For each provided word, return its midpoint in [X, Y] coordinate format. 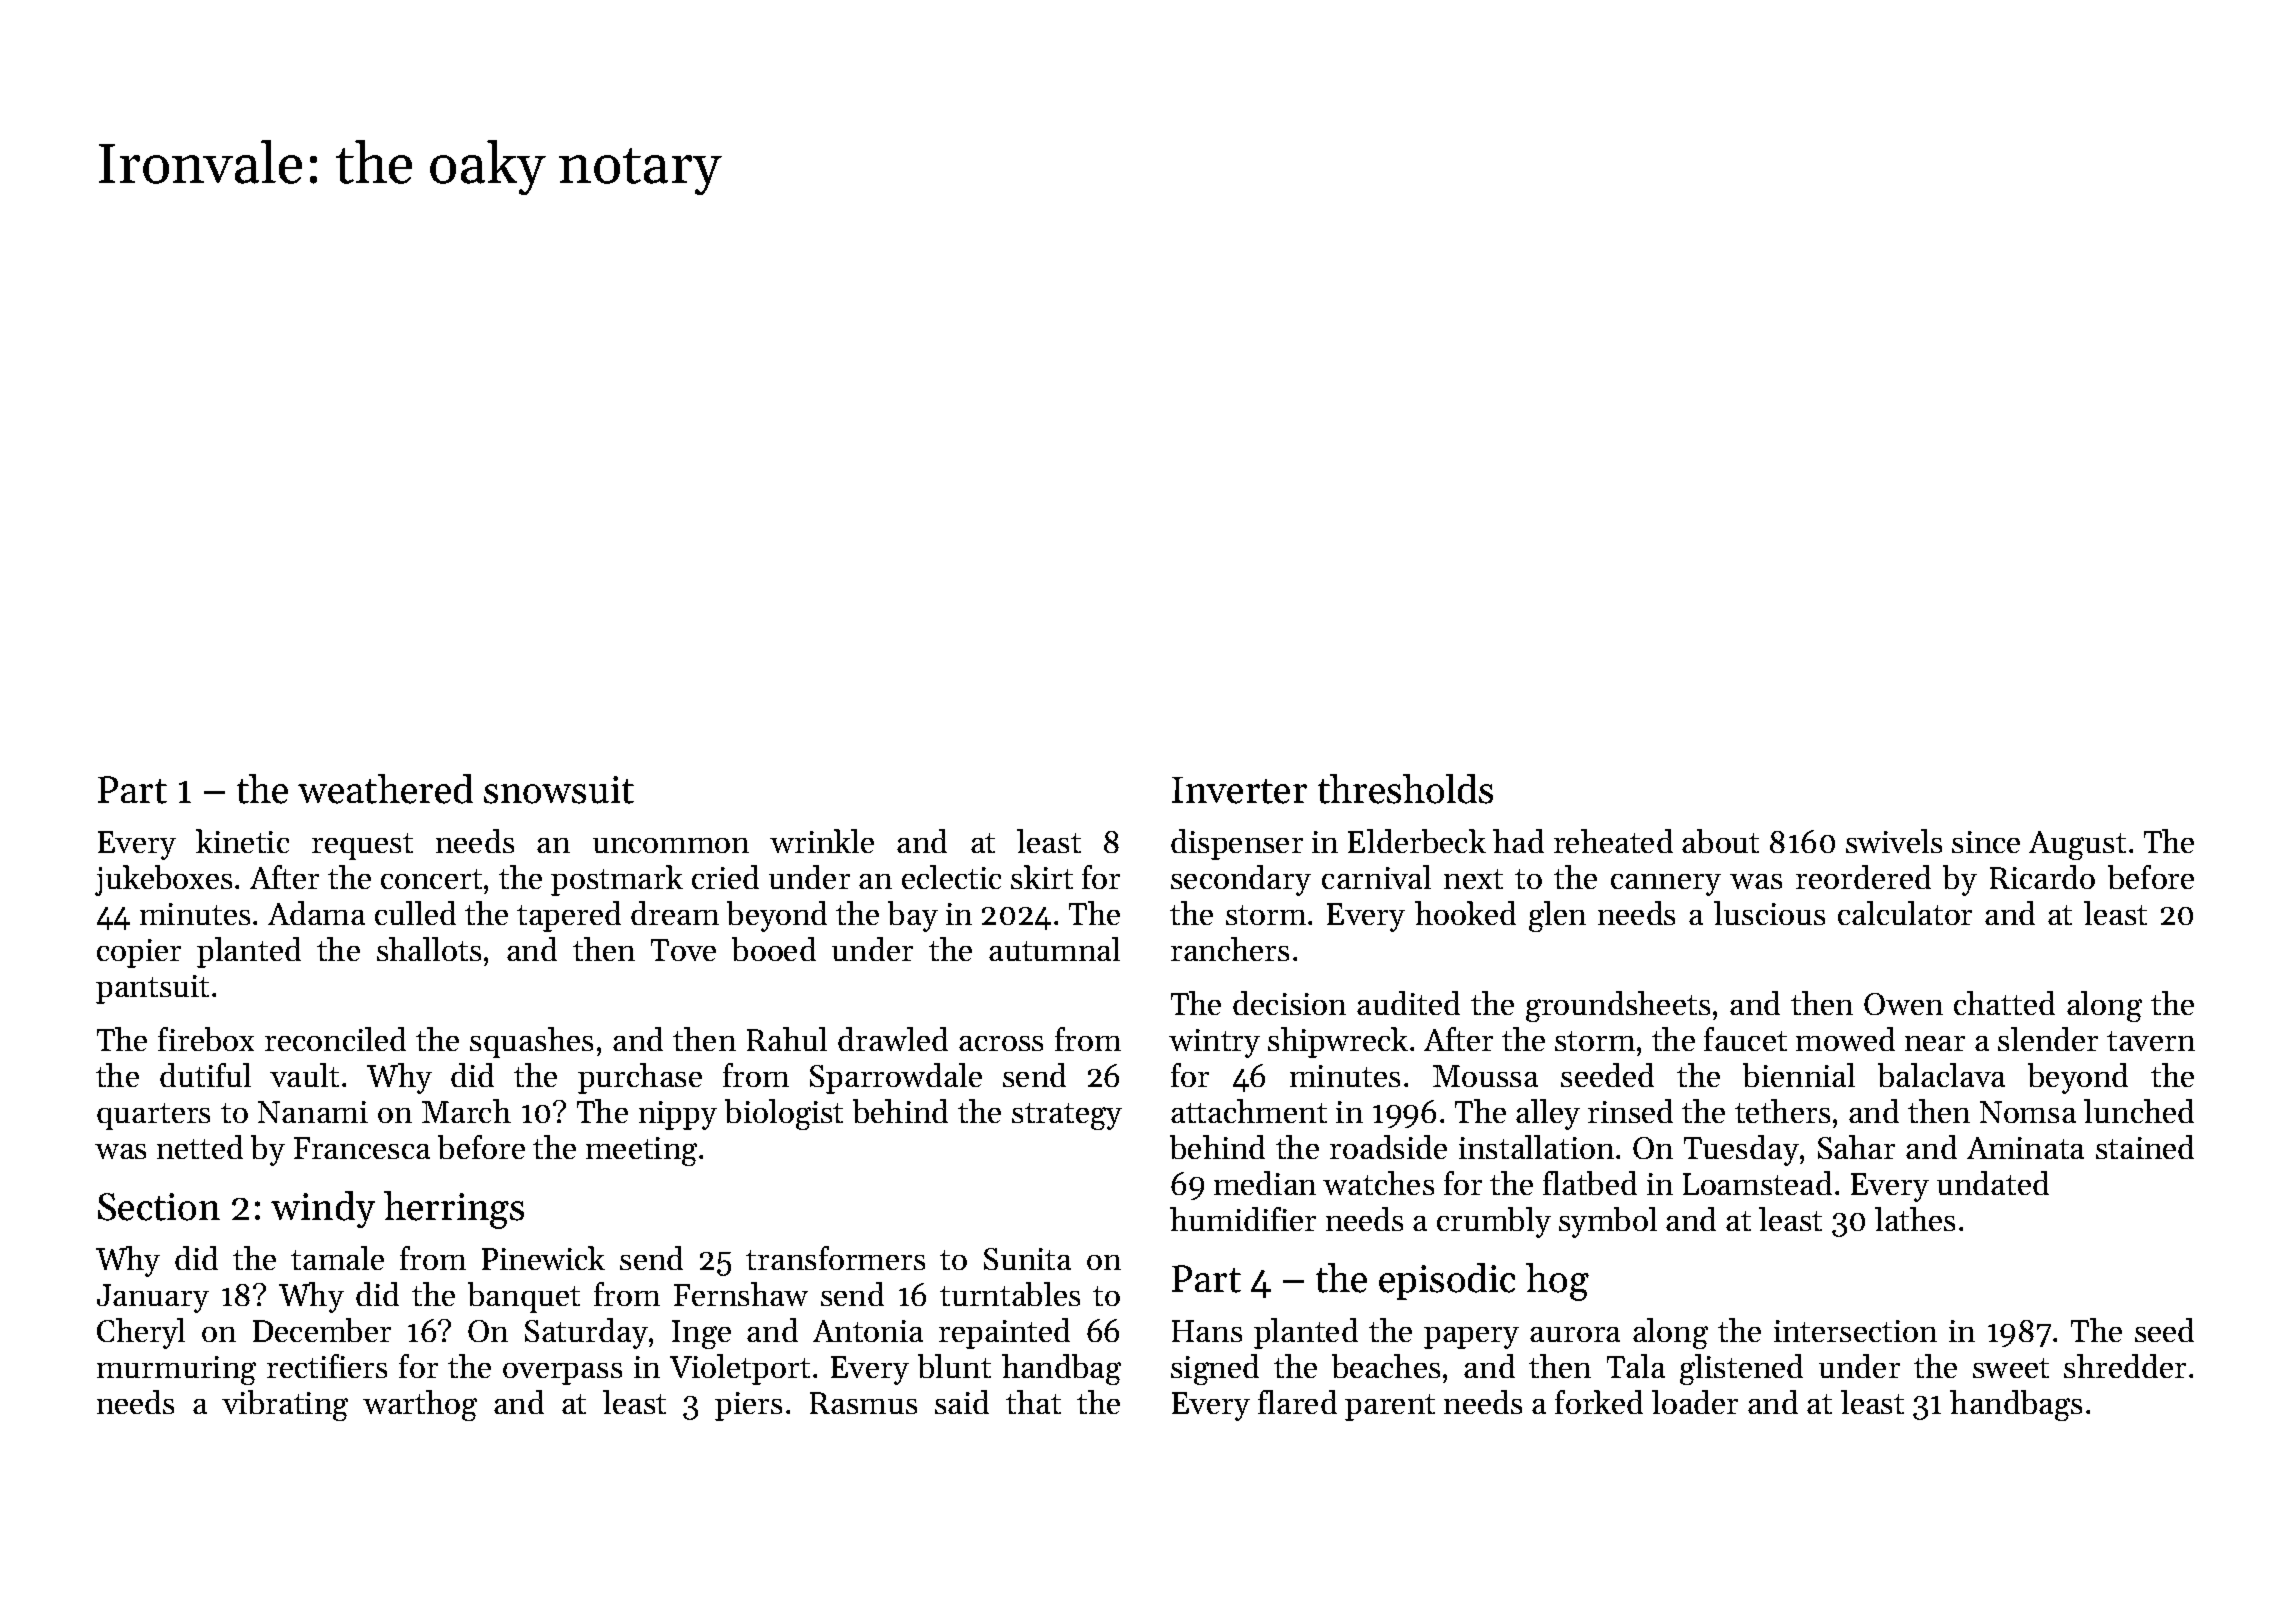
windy [323, 1209]
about [1720, 841]
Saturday [586, 1333]
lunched [2139, 1111]
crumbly [1494, 1222]
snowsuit [559, 790]
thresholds [1405, 789]
